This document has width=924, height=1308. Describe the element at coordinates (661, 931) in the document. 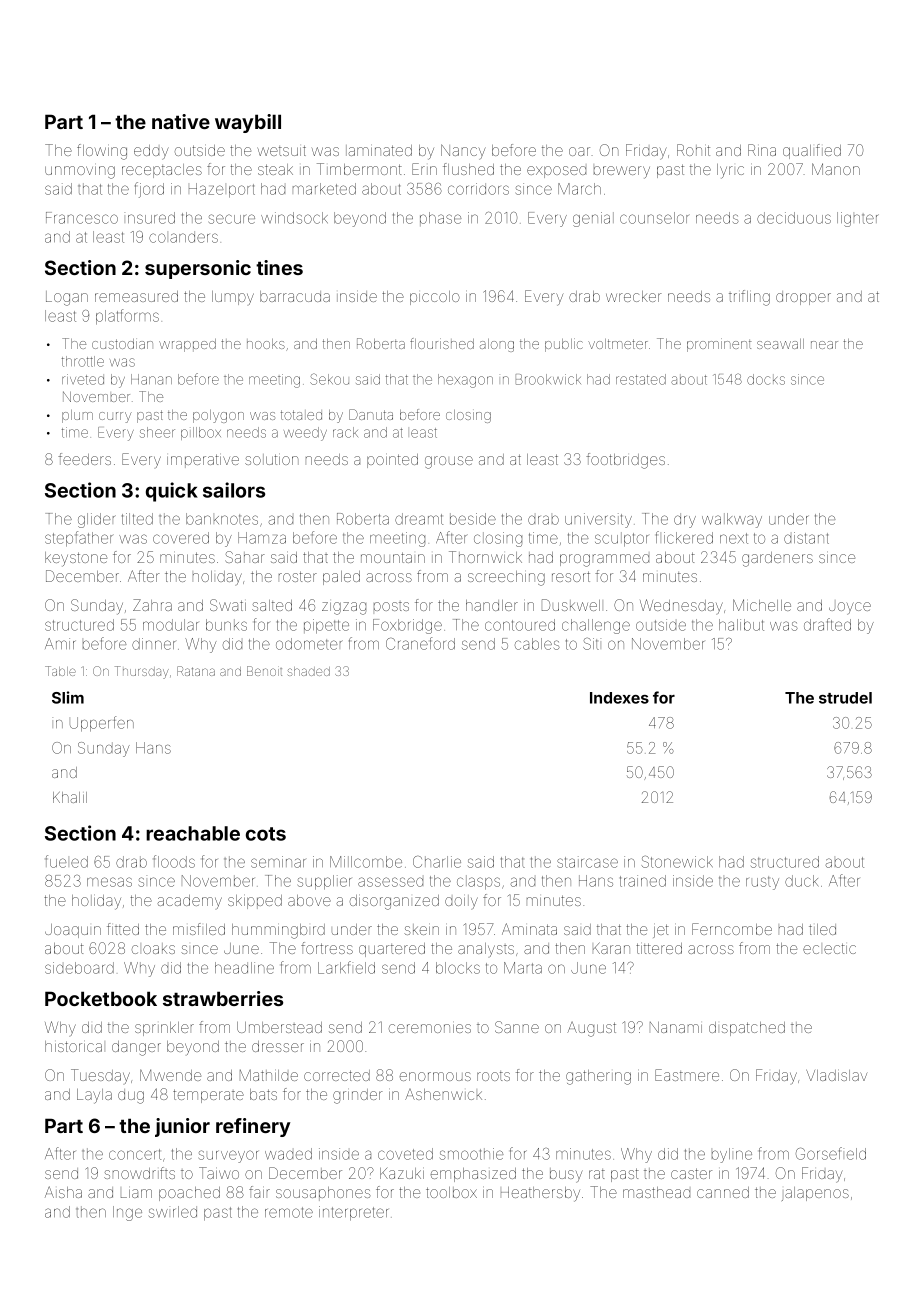

I see `jet` at that location.
